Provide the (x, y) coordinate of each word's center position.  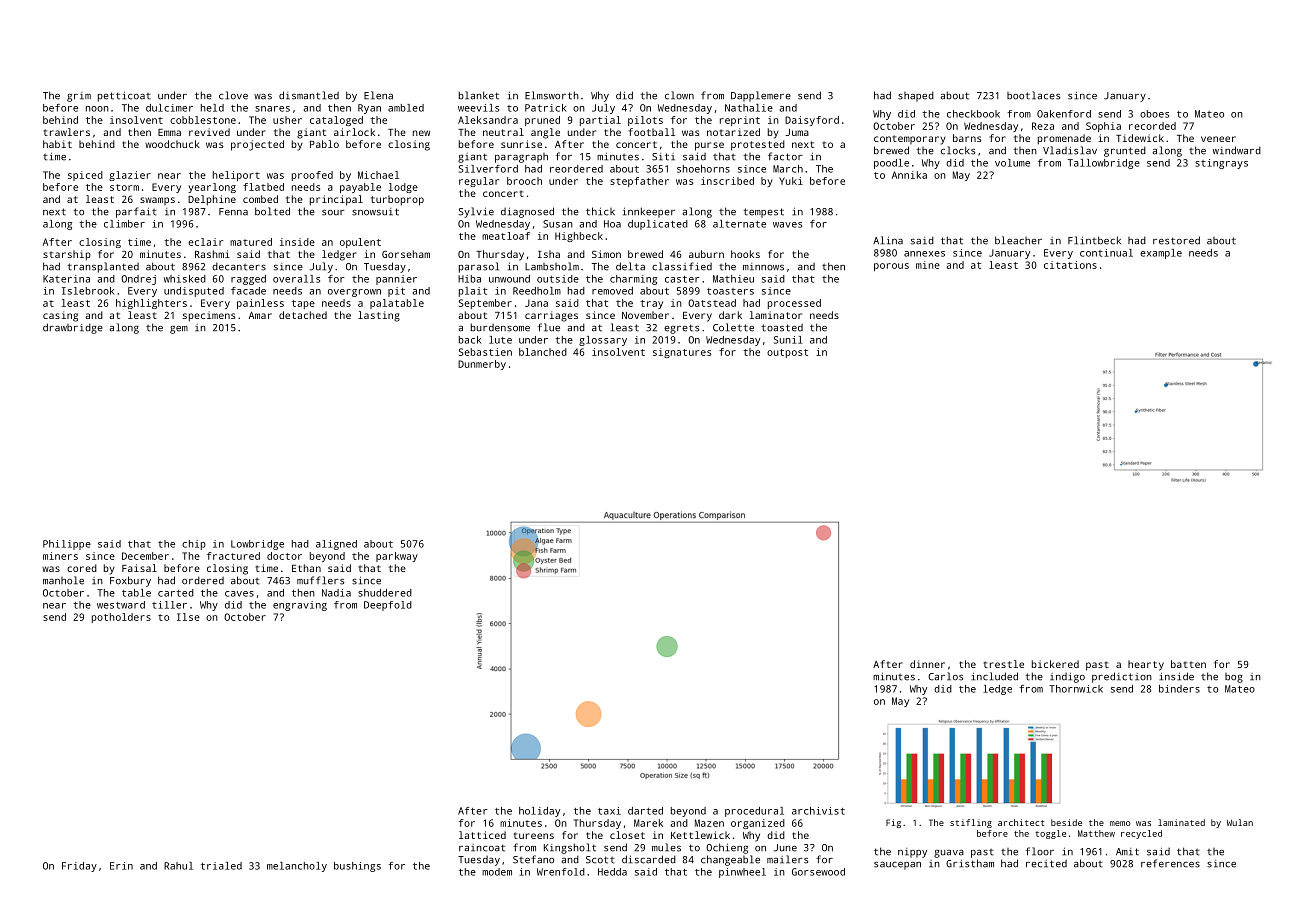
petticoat (124, 96)
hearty (1146, 665)
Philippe (67, 545)
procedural (754, 812)
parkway (397, 557)
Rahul (178, 866)
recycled (1141, 834)
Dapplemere (761, 96)
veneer (1218, 139)
